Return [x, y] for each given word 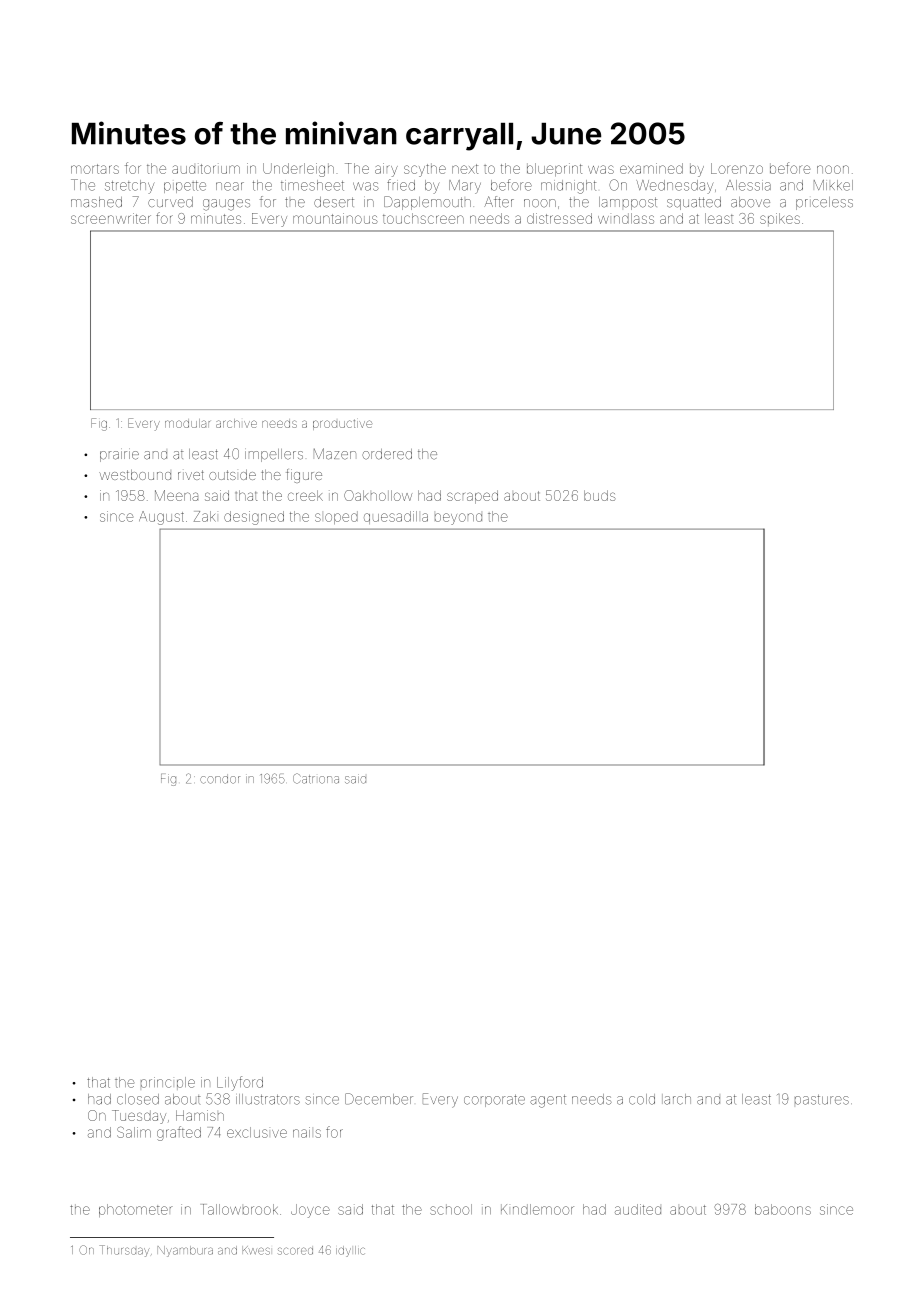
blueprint [554, 169]
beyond [458, 519]
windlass [626, 218]
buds [600, 495]
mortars [95, 169]
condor [220, 779]
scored [295, 1251]
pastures [822, 1100]
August [161, 518]
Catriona [316, 778]
